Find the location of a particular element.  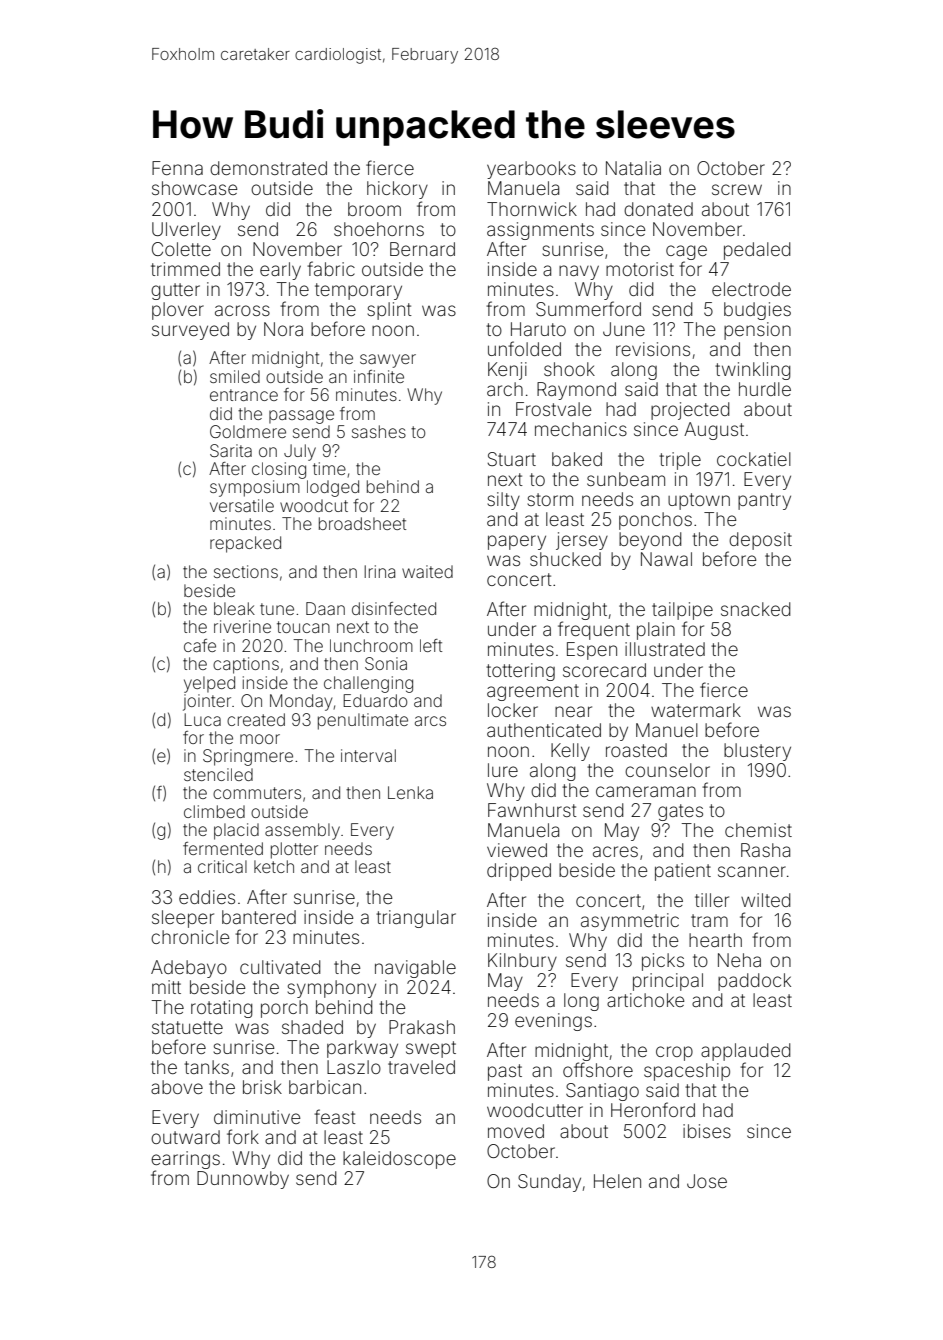

yearbooks is located at coordinates (531, 170).
